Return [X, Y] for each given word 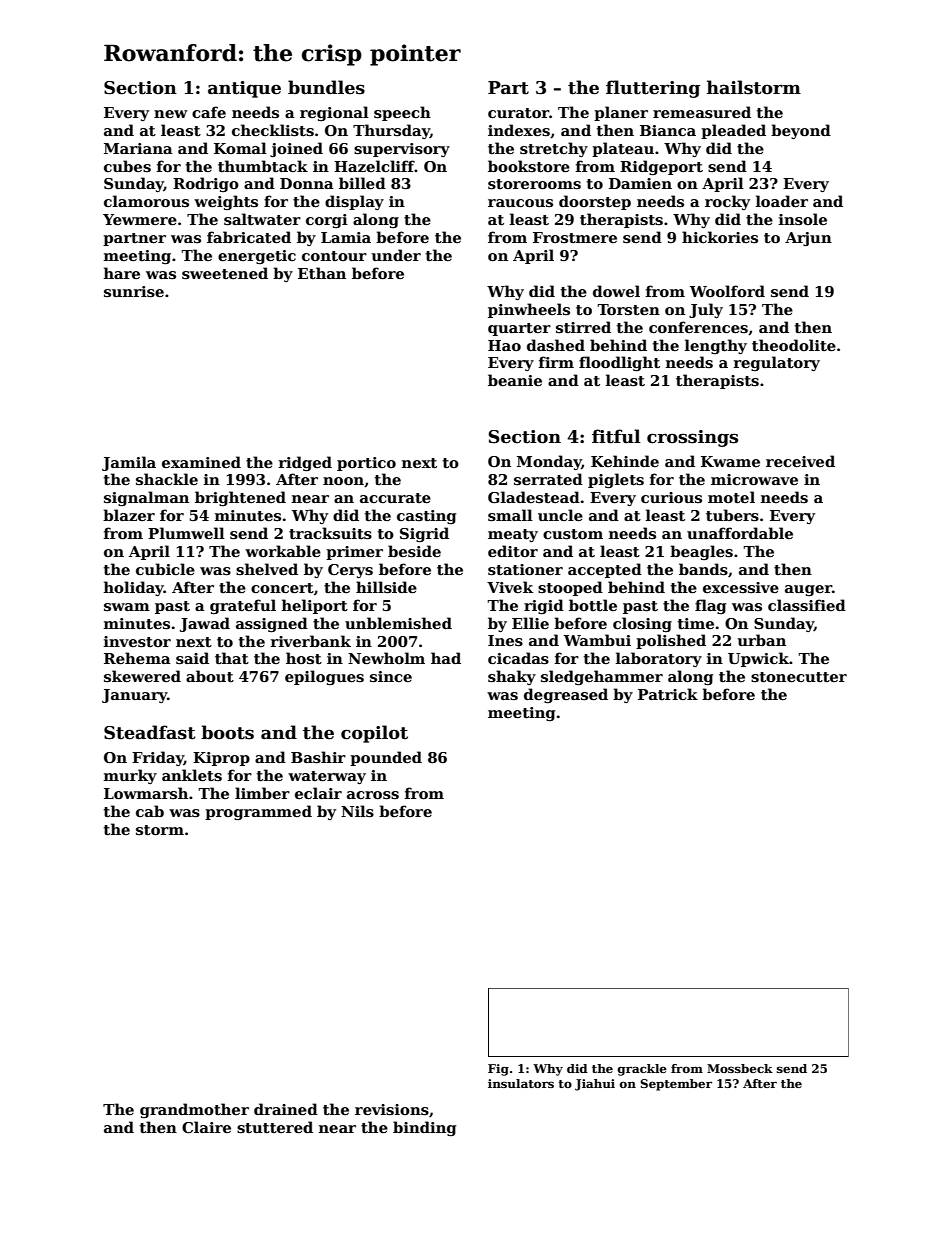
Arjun [808, 239]
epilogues [324, 677]
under [396, 255]
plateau [623, 149]
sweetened [225, 273]
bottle [593, 605]
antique [244, 89]
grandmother [194, 1110]
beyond [801, 131]
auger [808, 590]
